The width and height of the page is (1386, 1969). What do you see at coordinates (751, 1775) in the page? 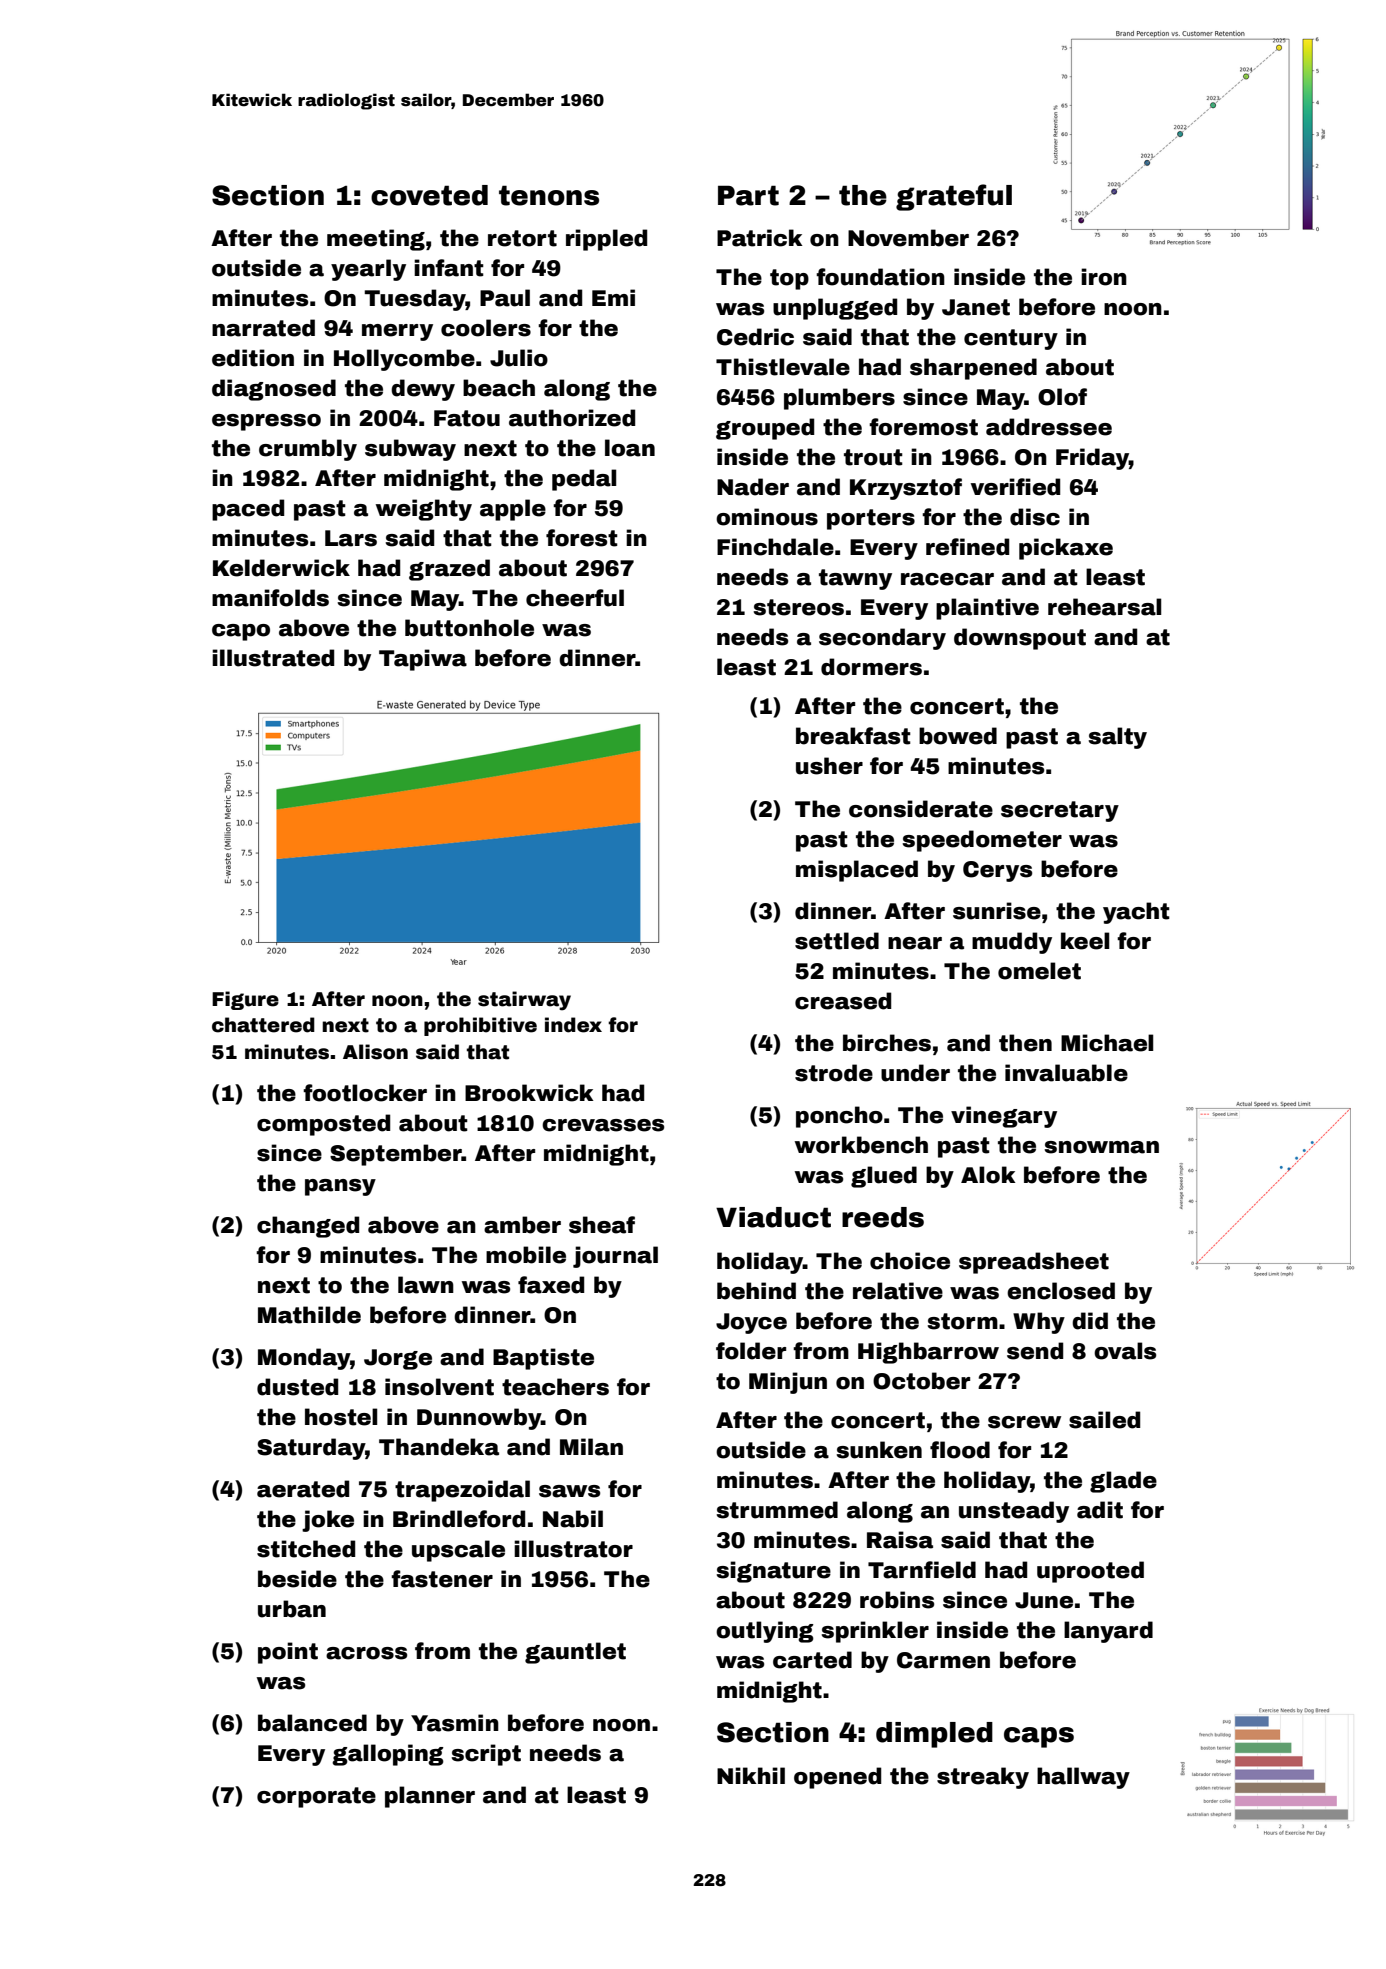
I see `Nikhil` at bounding box center [751, 1775].
